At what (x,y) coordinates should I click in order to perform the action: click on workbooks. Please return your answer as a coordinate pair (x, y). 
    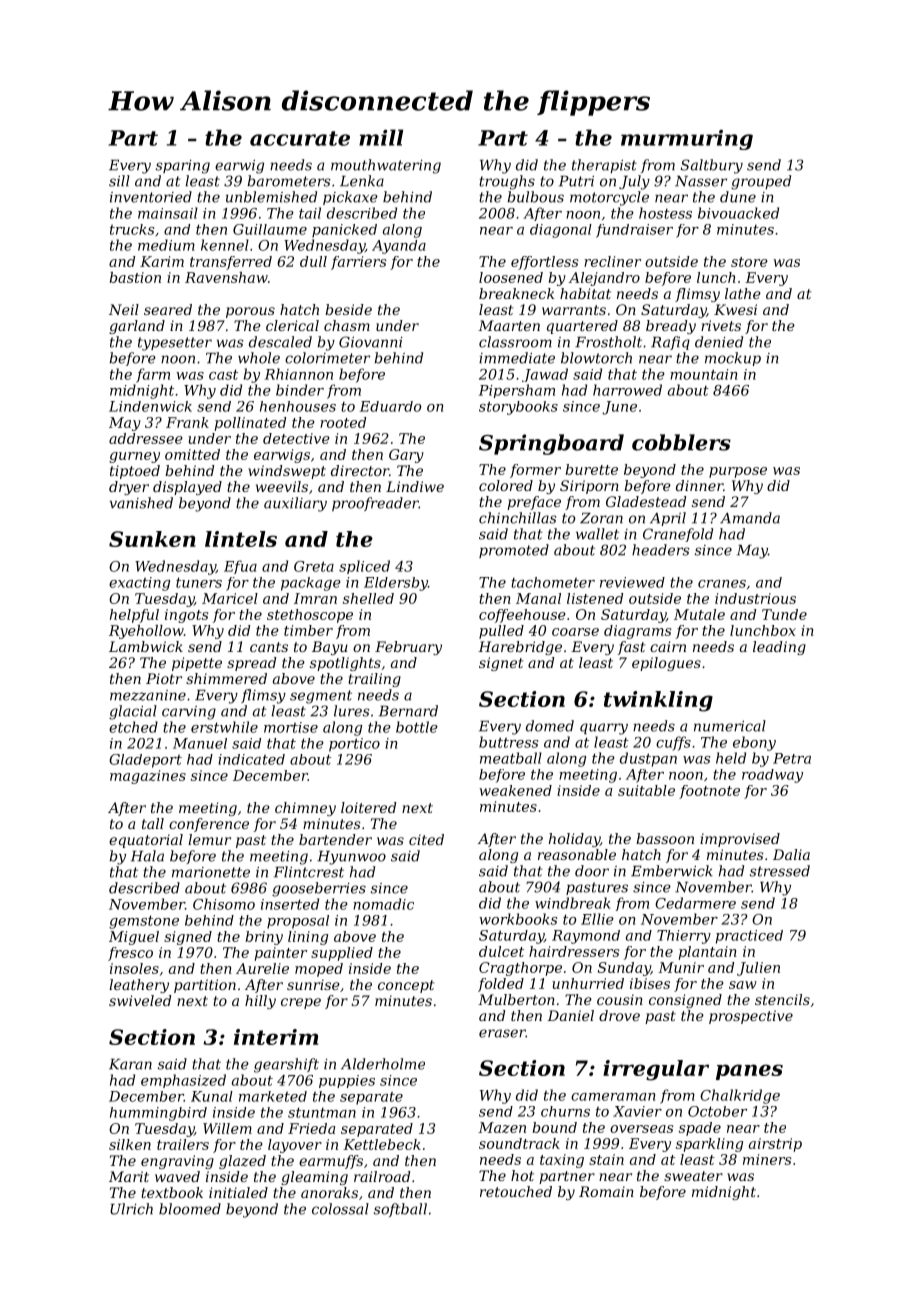
    Looking at the image, I should click on (518, 919).
